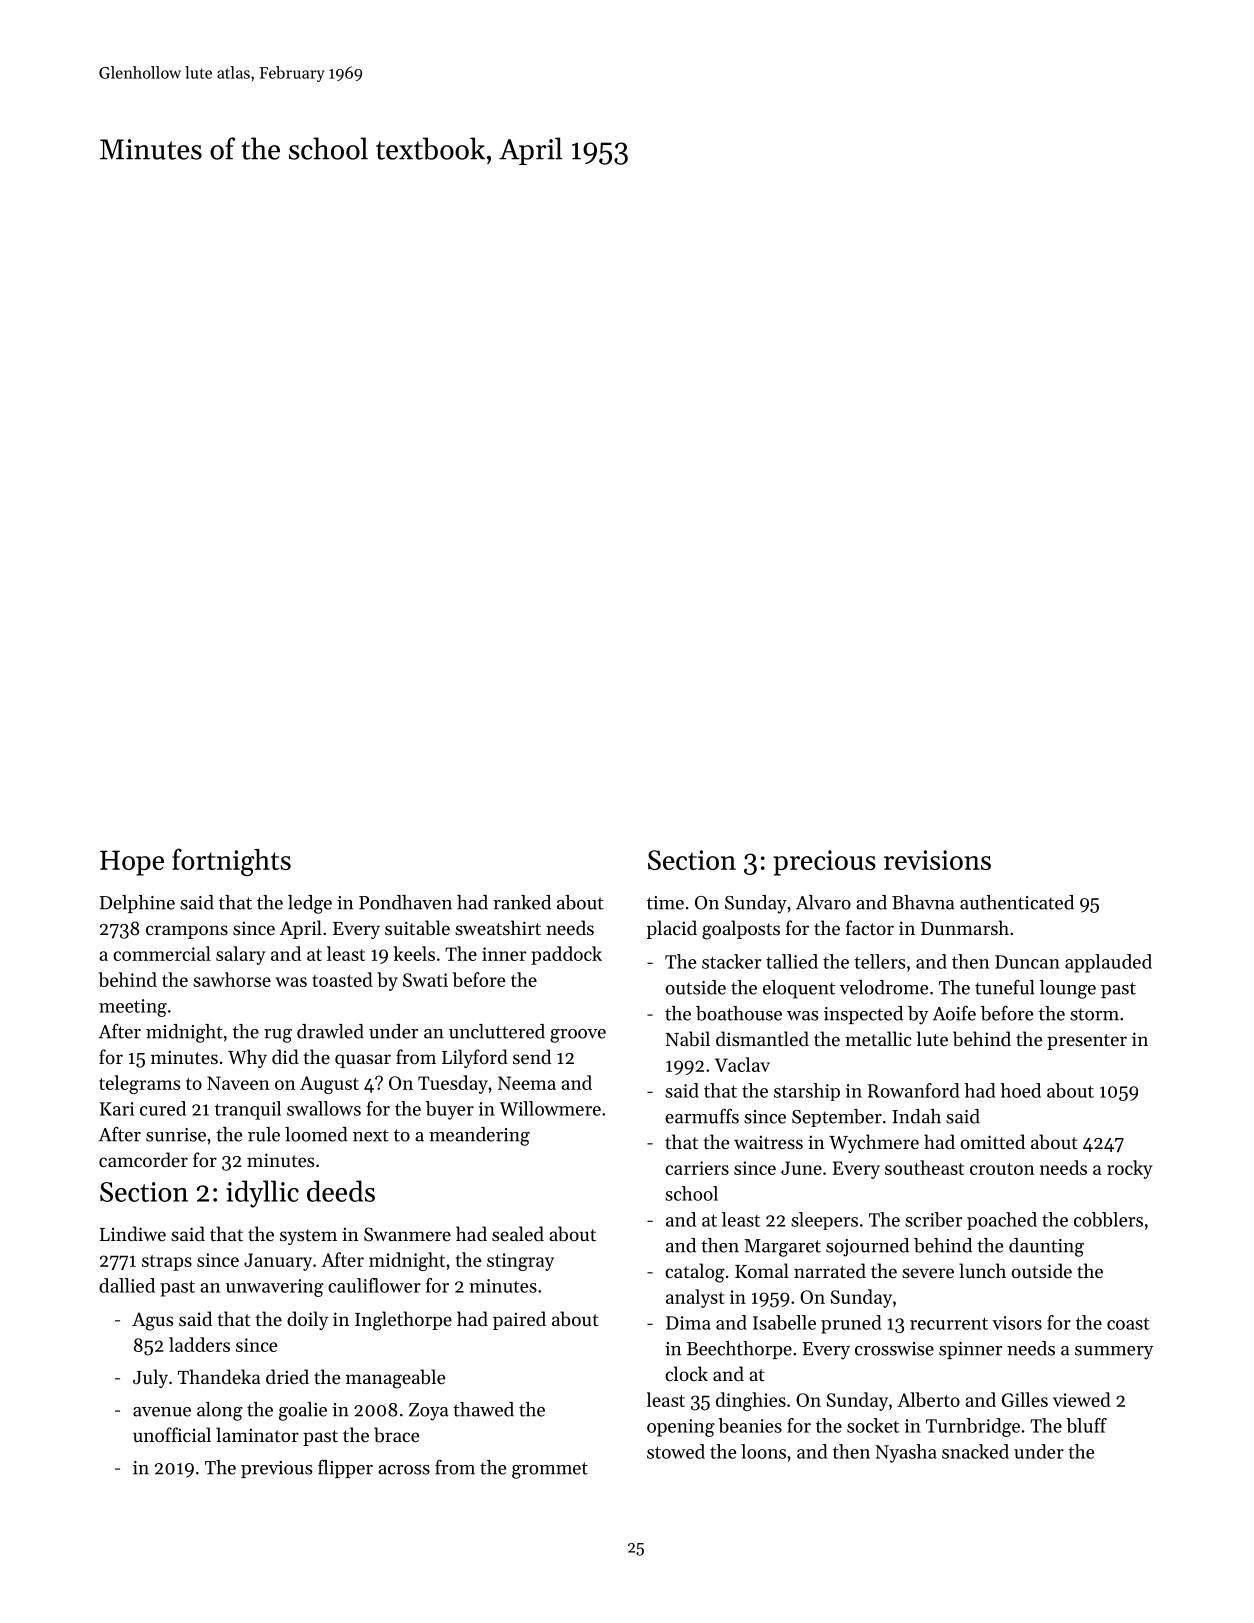 The height and width of the page is (1623, 1254). I want to click on Lilyford, so click(475, 1058).
